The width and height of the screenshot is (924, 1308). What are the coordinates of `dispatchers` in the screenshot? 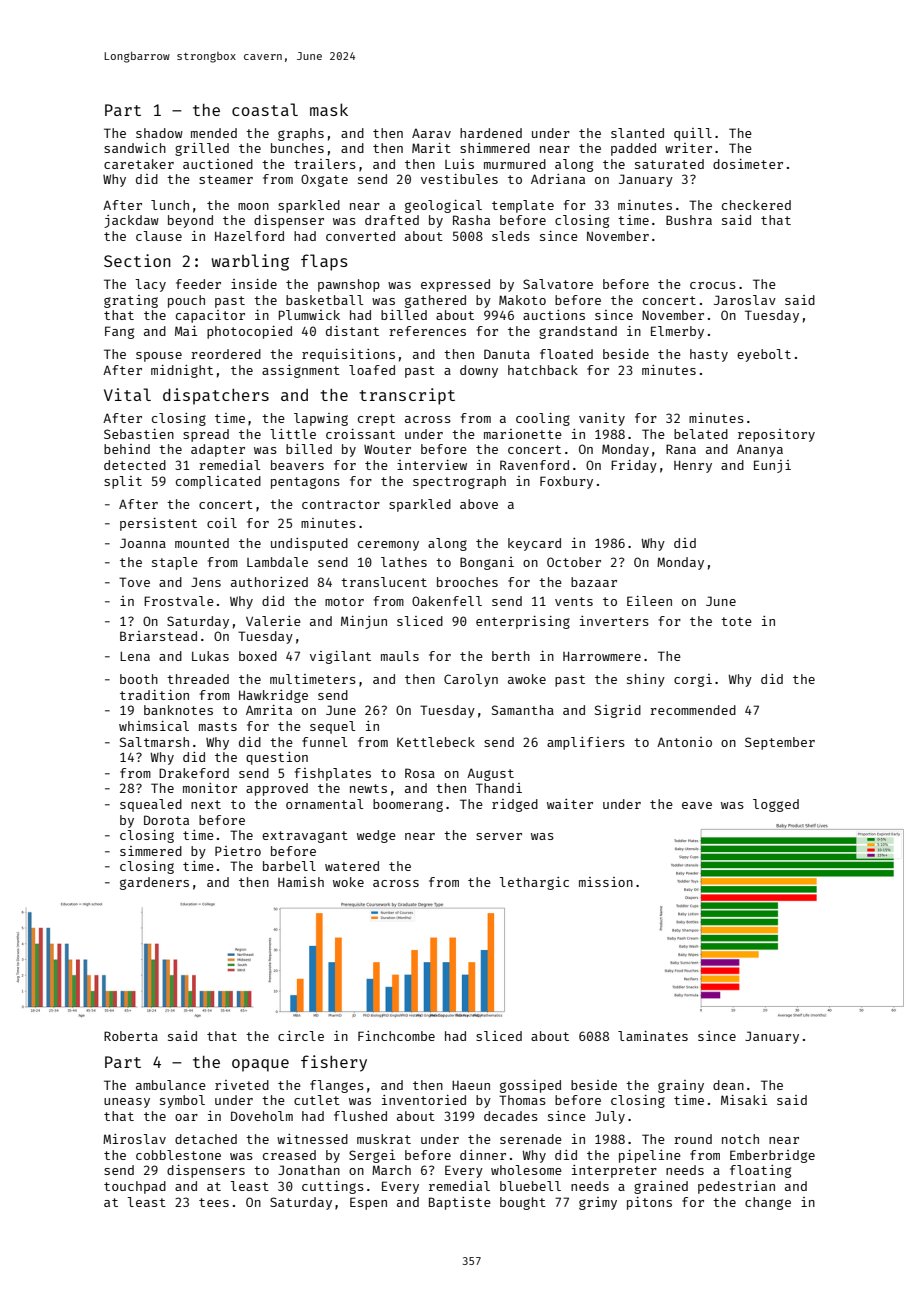 It's located at (216, 396).
